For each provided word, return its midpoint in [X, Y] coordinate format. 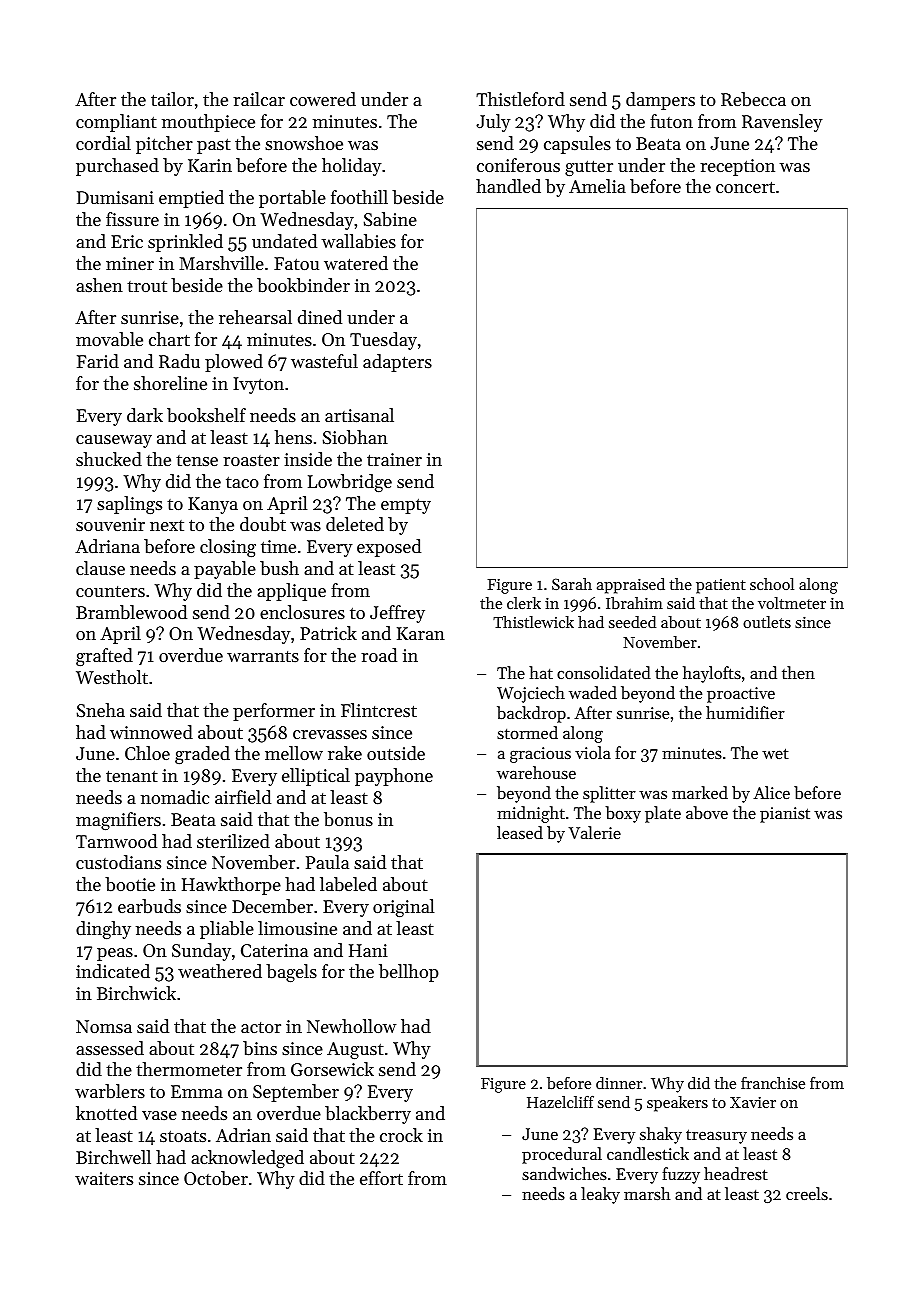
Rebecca [753, 99]
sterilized [233, 841]
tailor [172, 99]
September [296, 1093]
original [403, 908]
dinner [619, 1083]
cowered [323, 99]
